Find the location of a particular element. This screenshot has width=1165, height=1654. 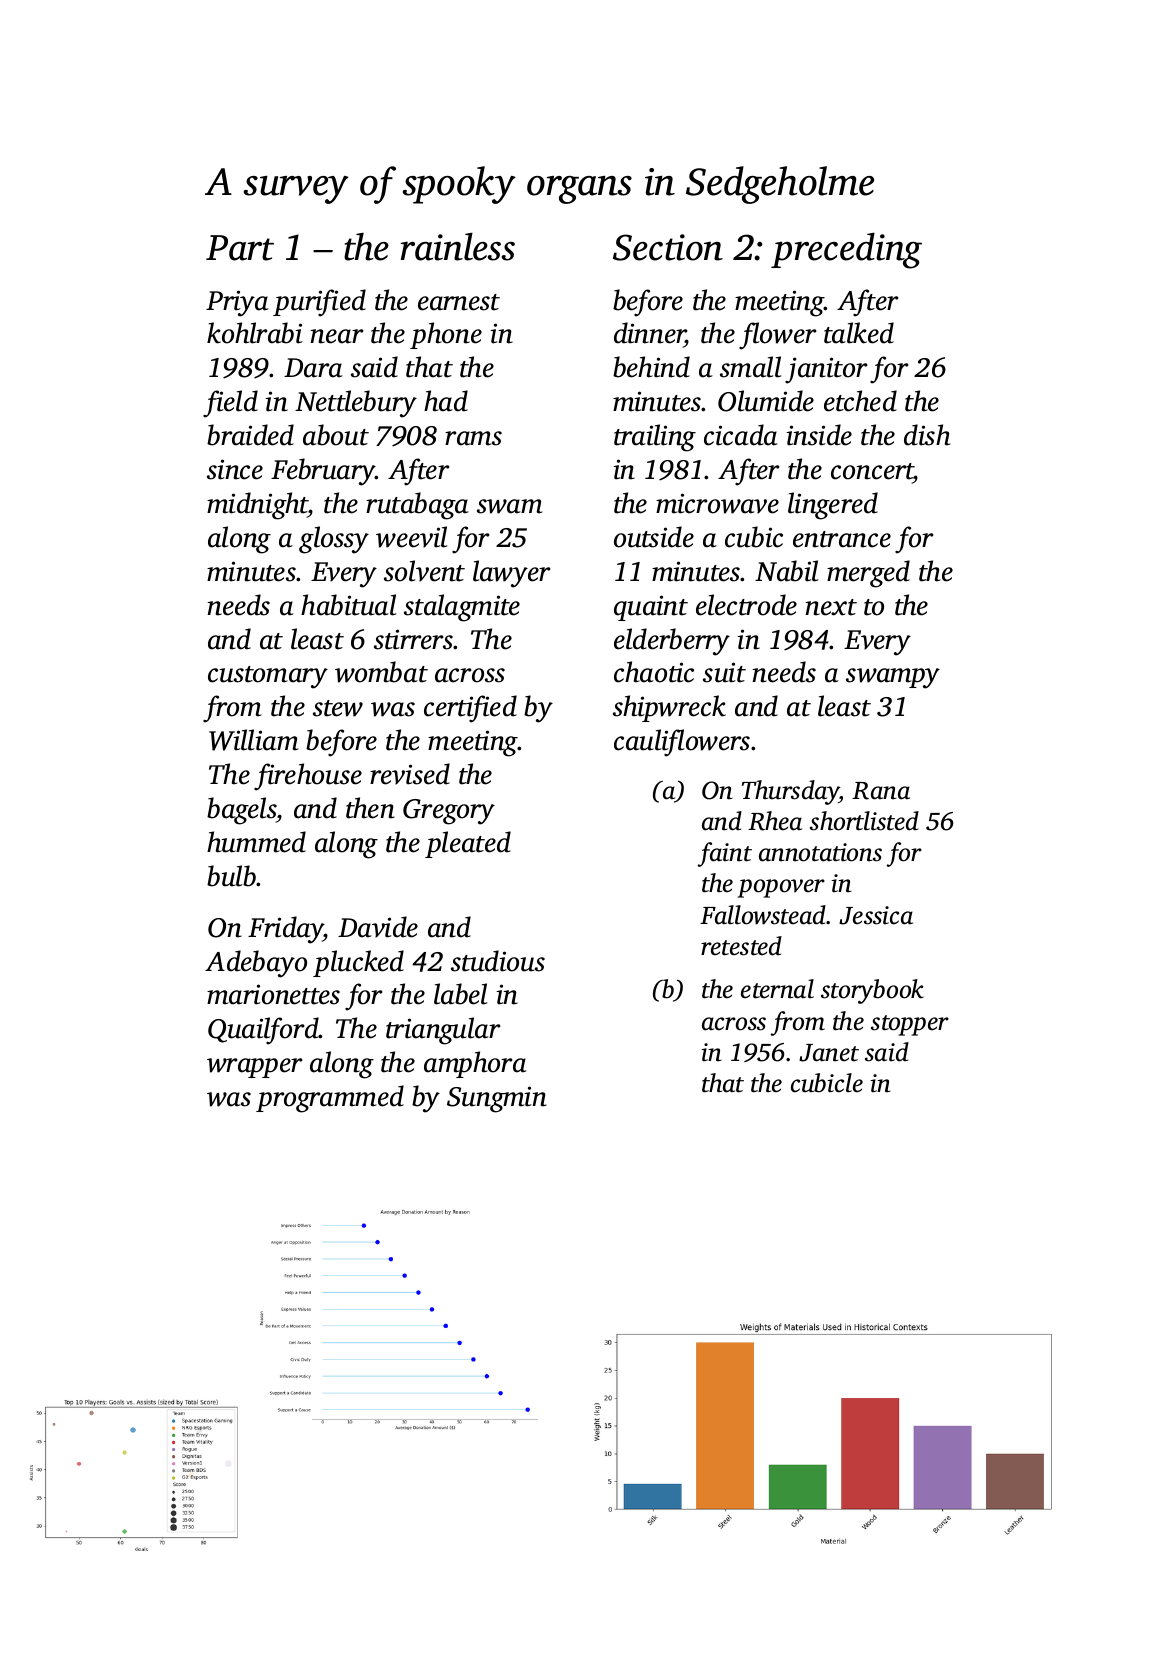

retested is located at coordinates (741, 946).
